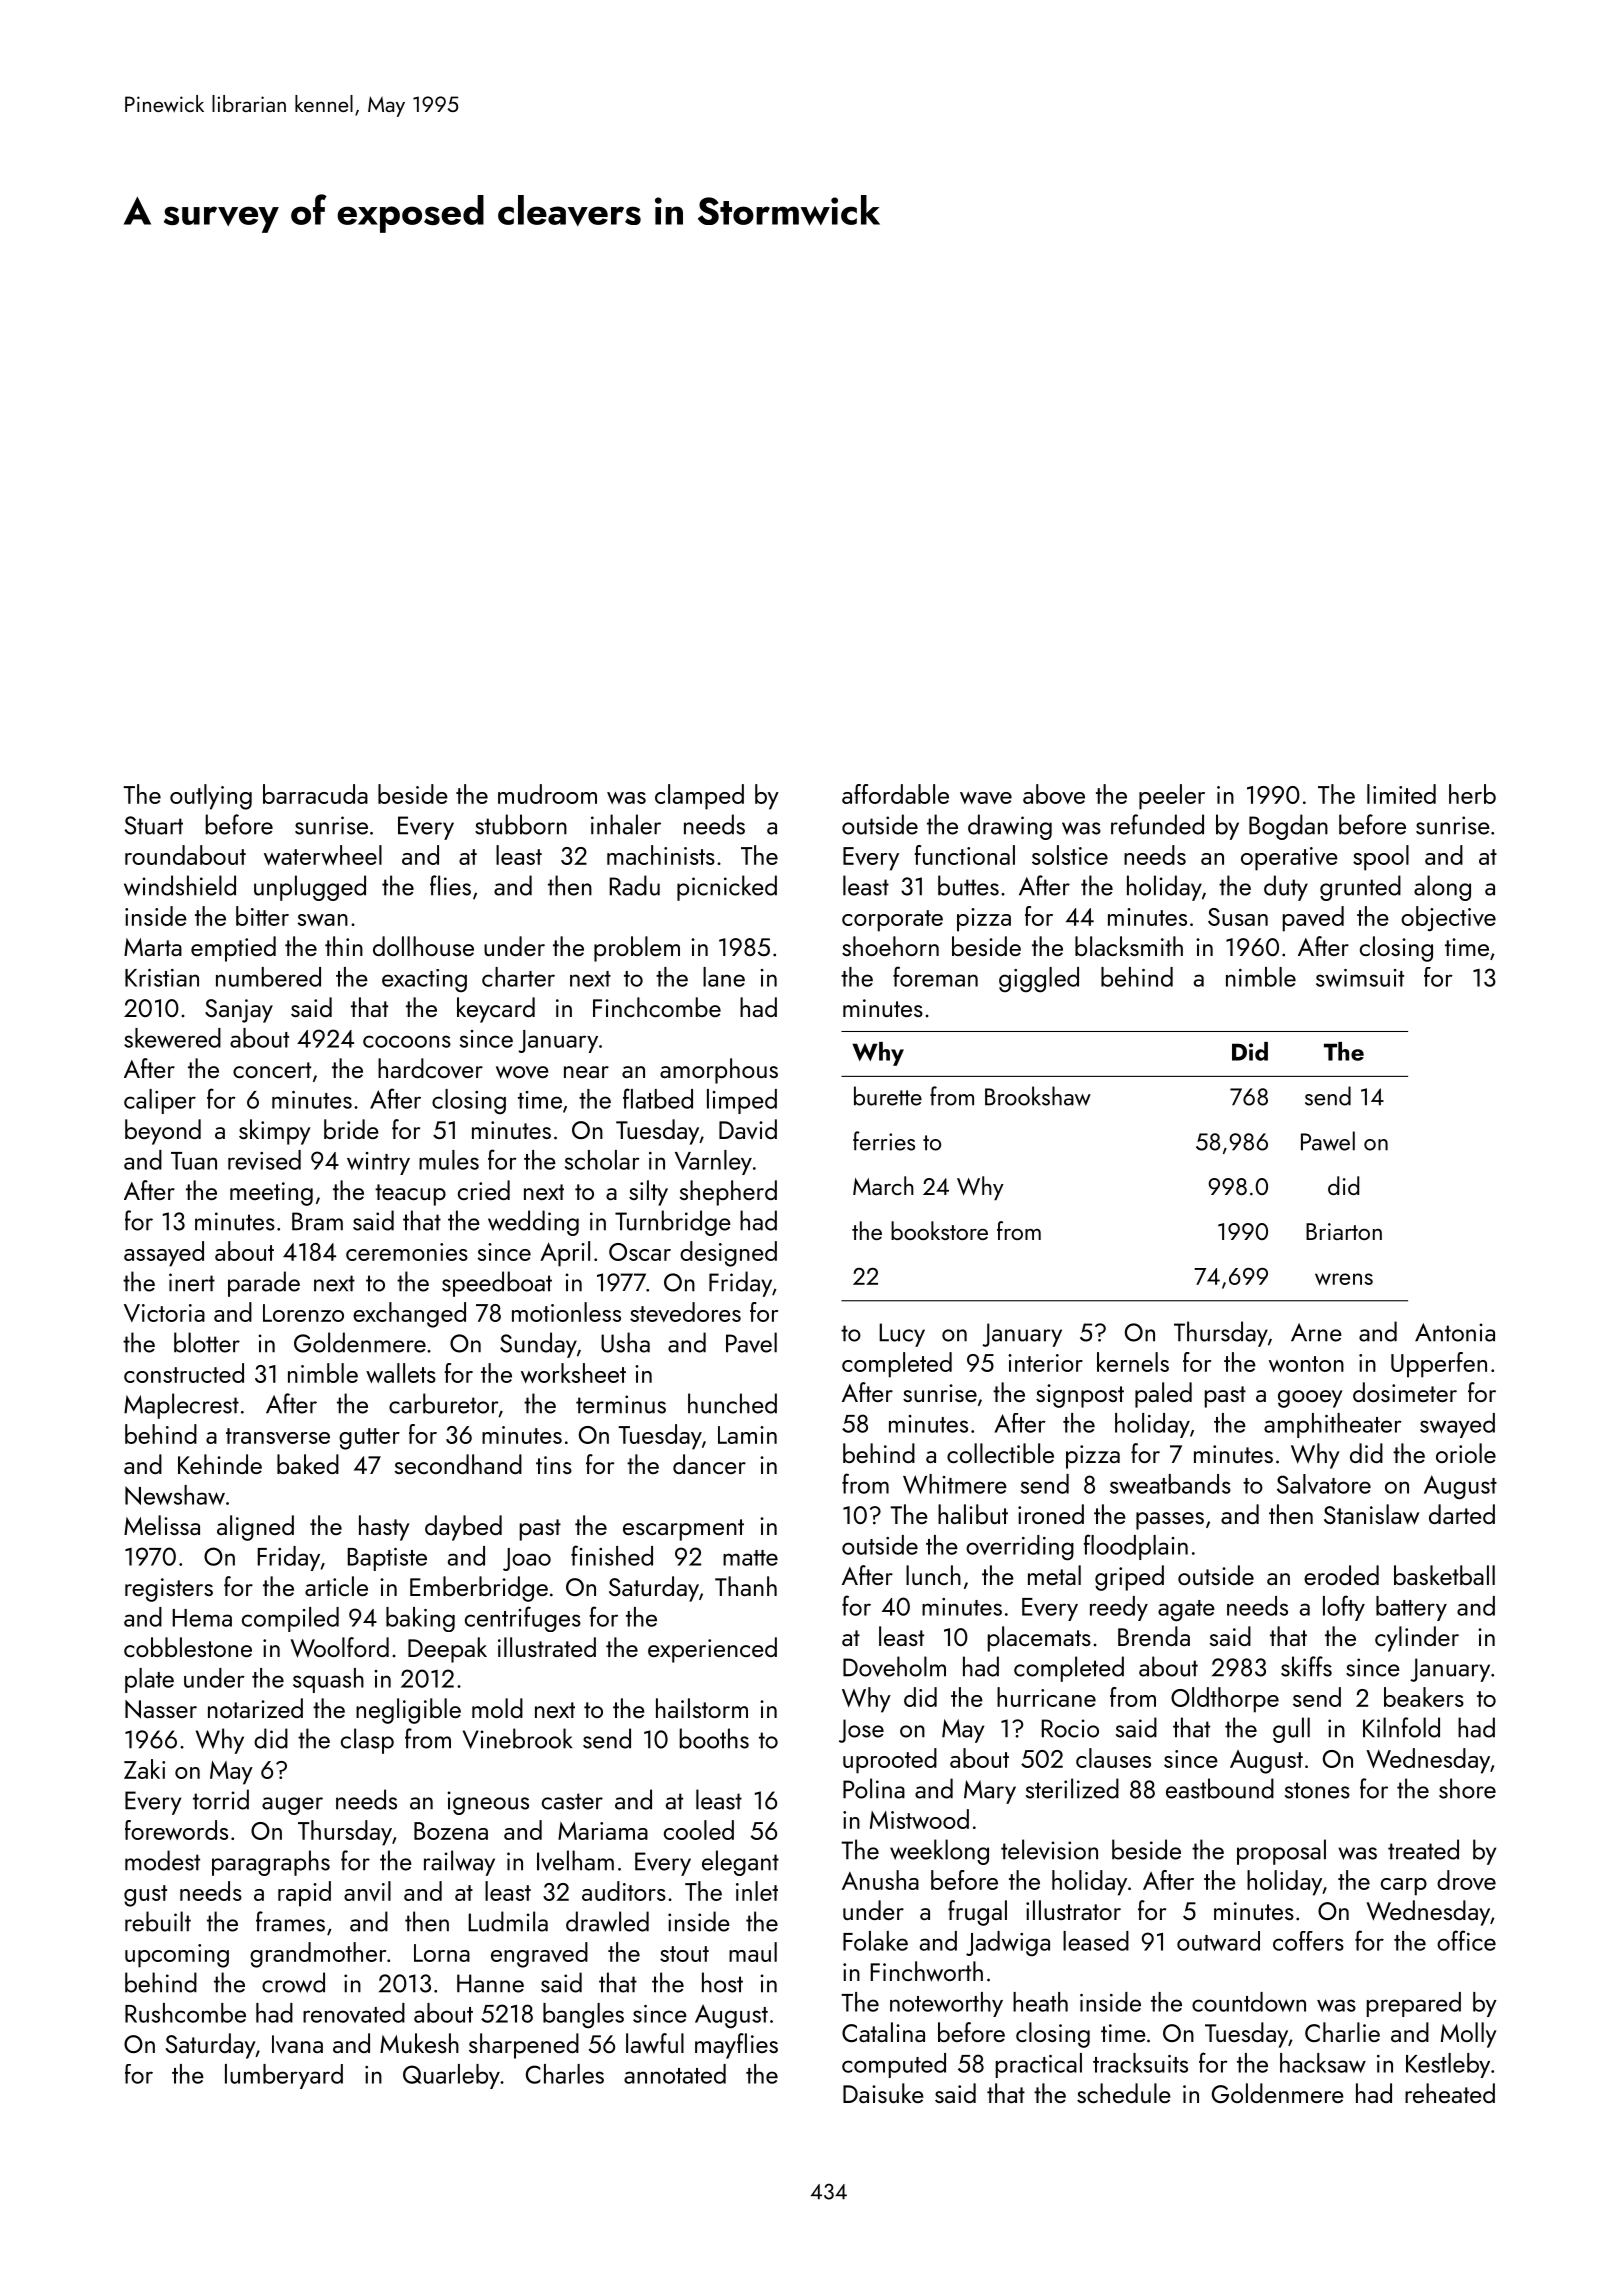  I want to click on Stanislaw, so click(1371, 1514).
